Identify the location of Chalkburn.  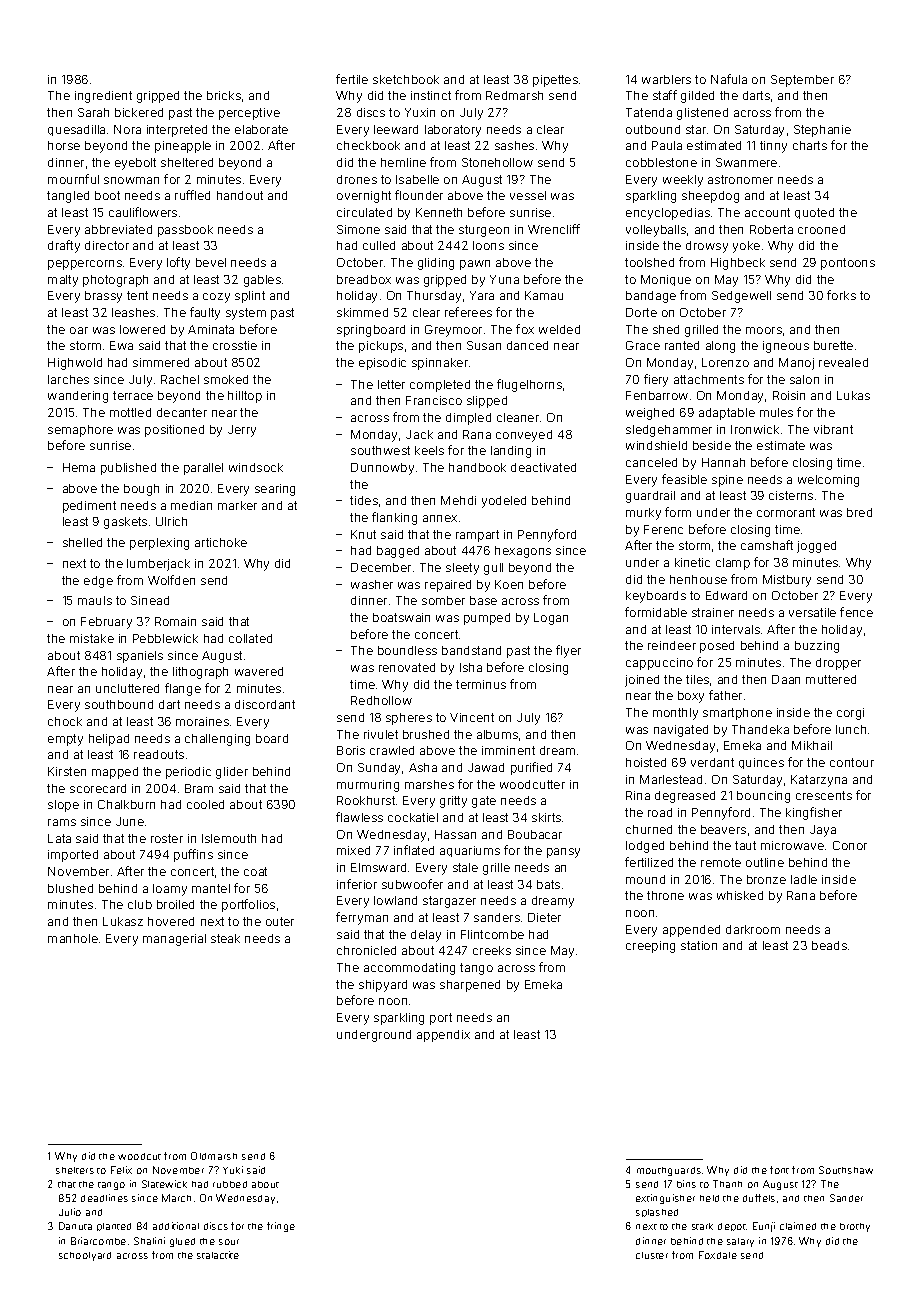
(126, 804).
